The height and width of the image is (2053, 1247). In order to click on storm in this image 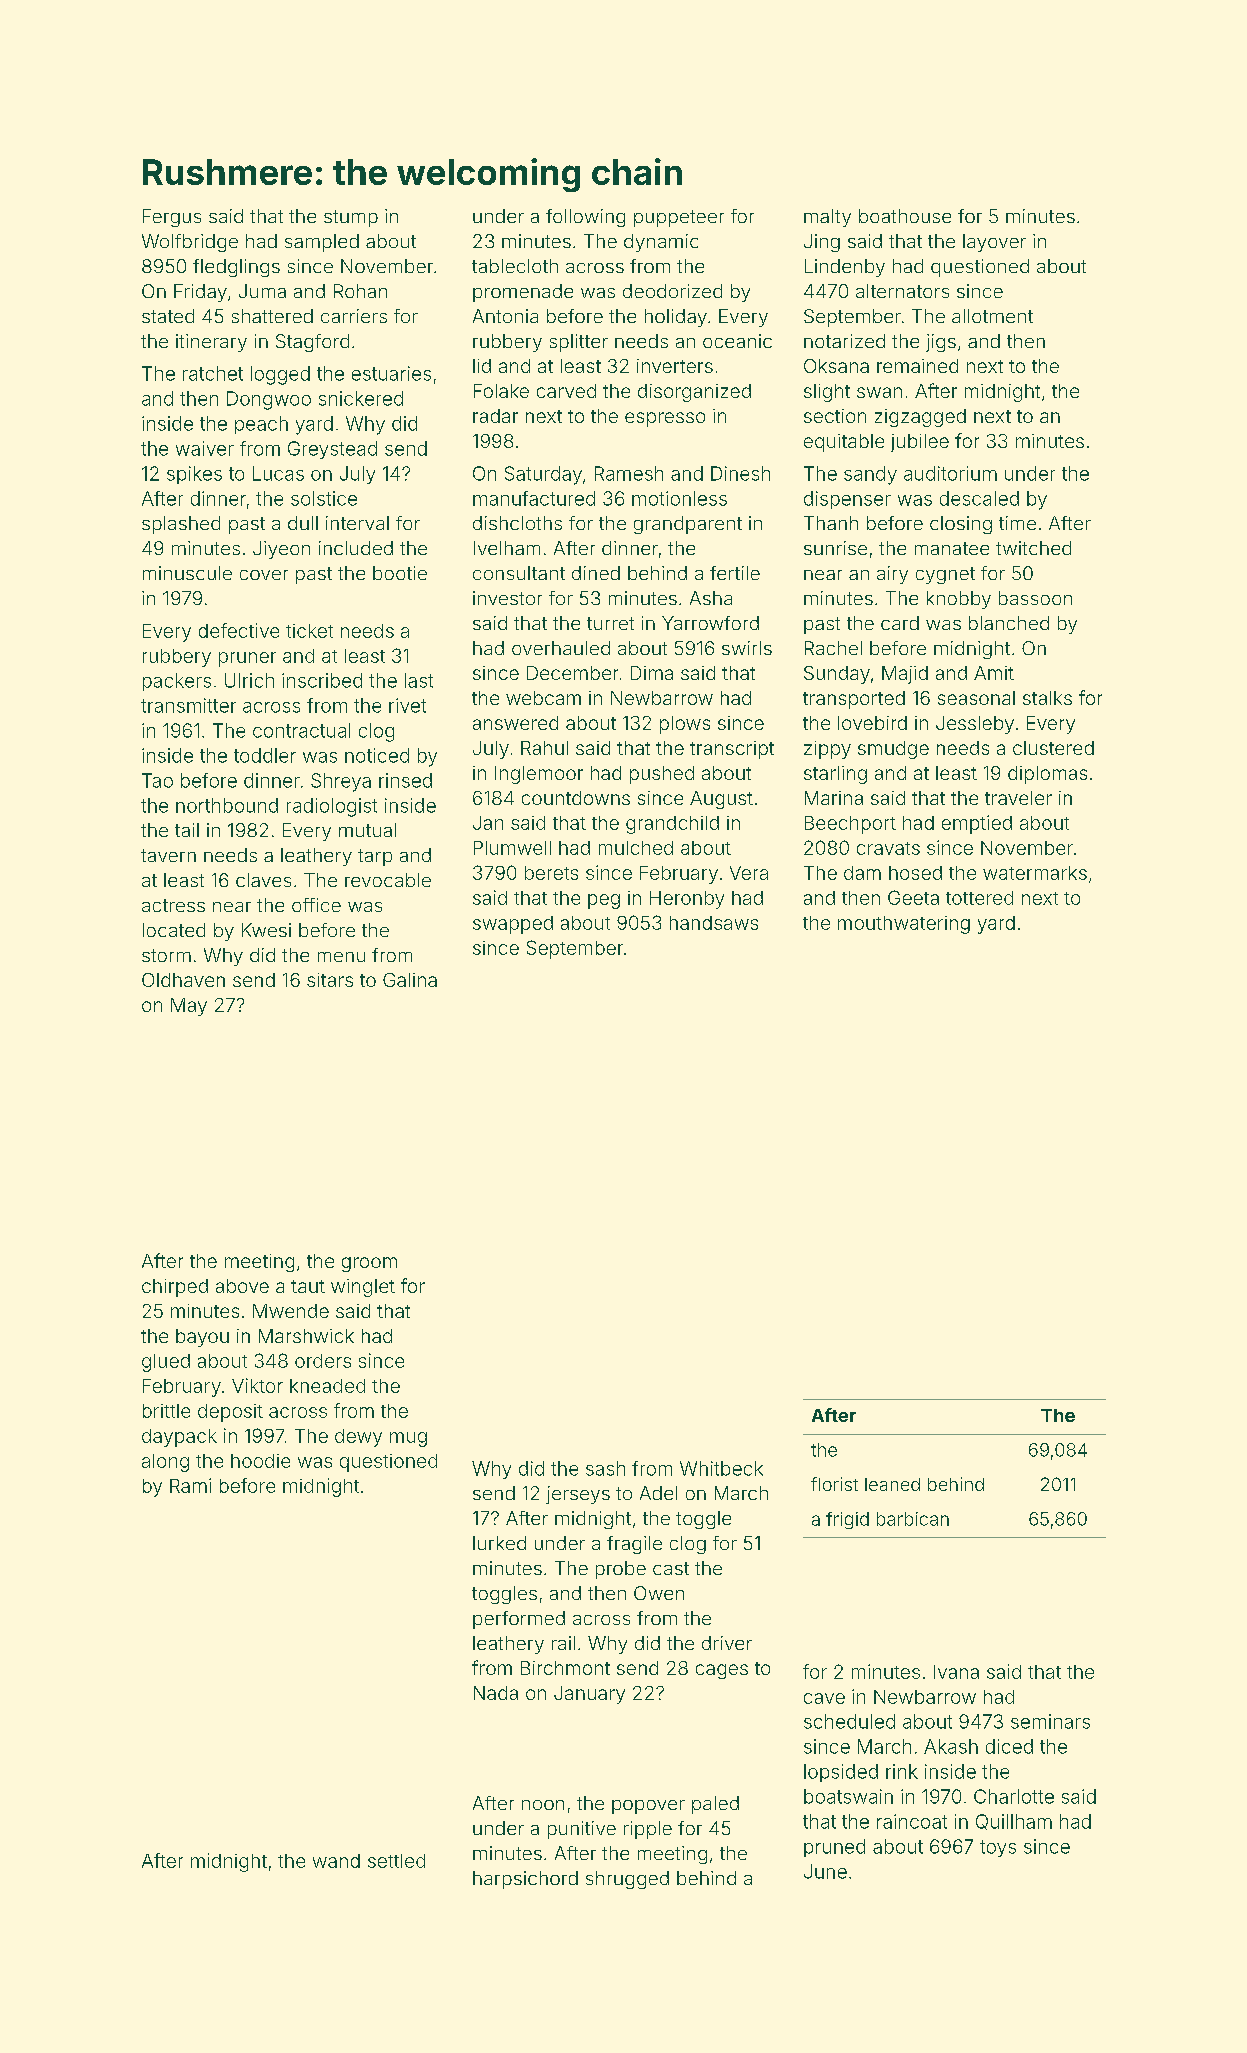, I will do `click(166, 955)`.
